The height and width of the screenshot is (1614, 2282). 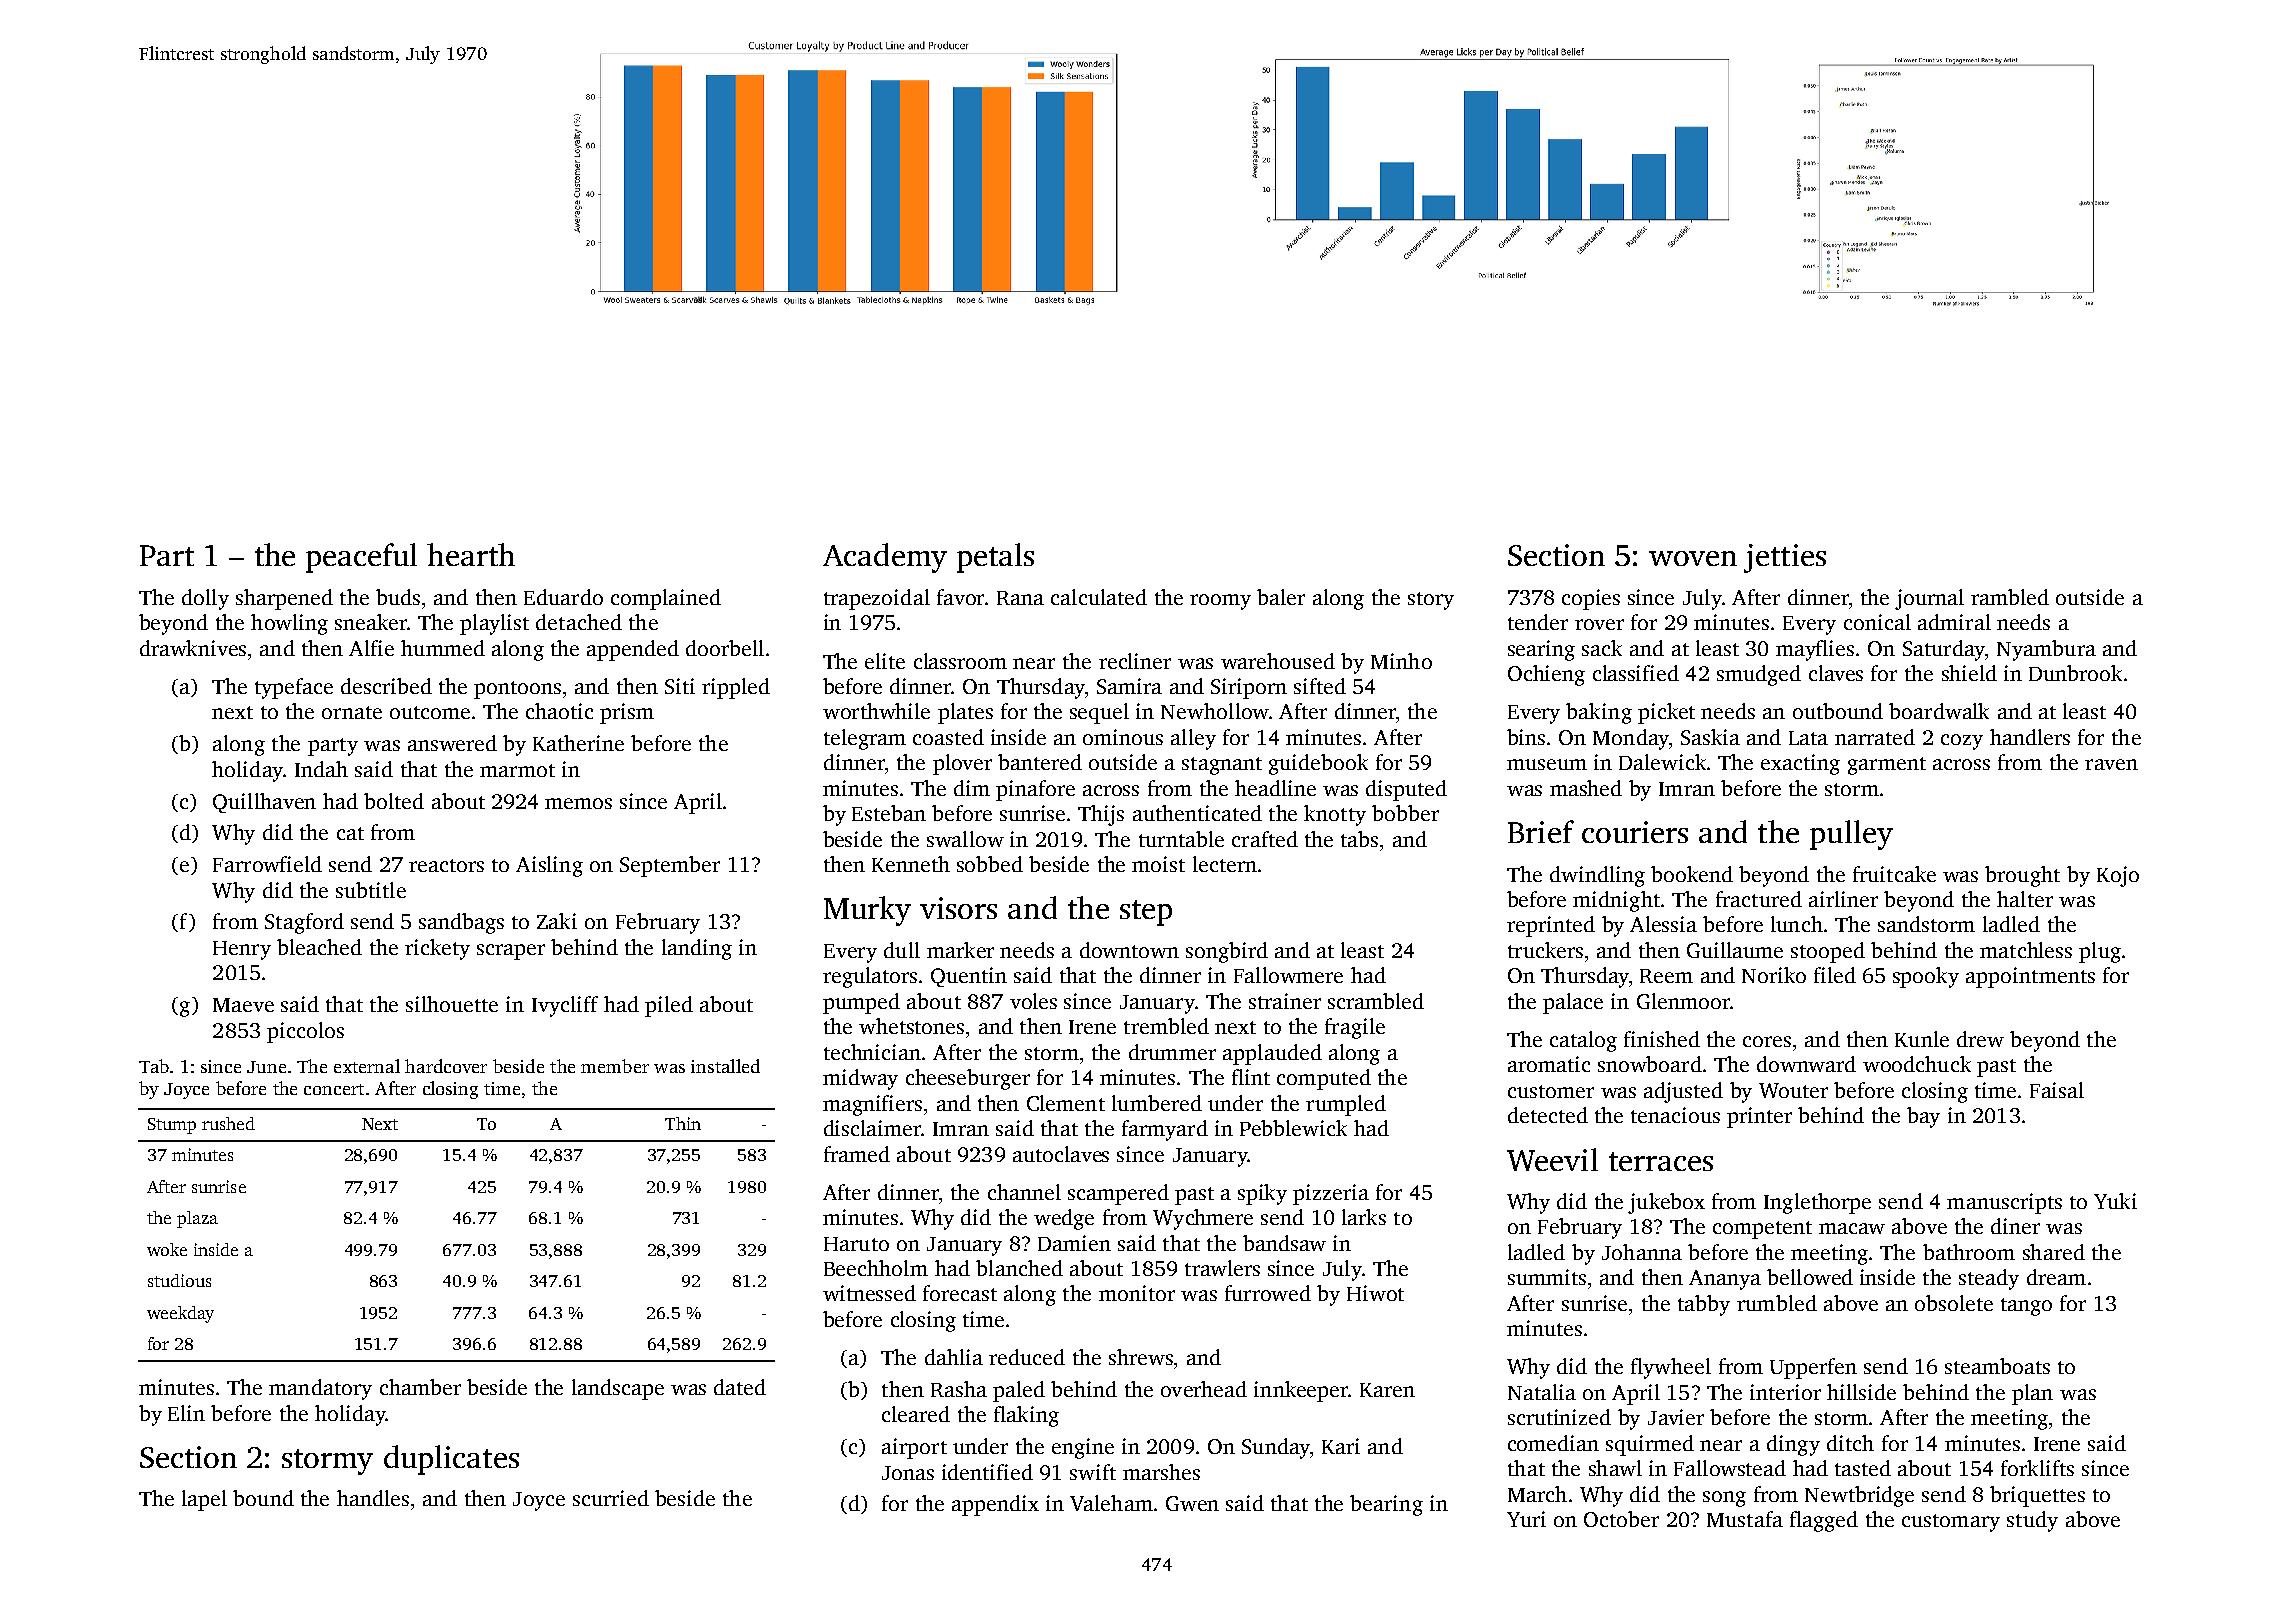 I want to click on drawknives, so click(x=193, y=648).
